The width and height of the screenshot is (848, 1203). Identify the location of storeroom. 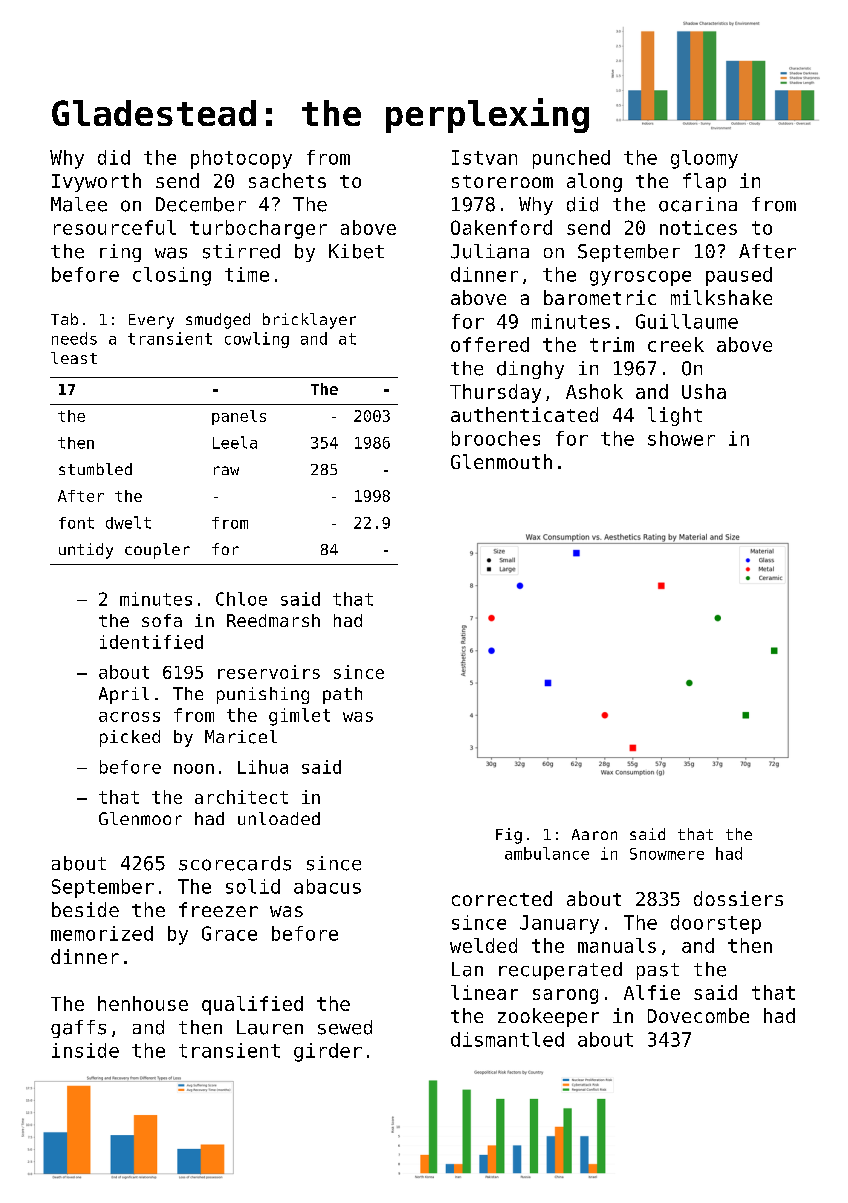
(502, 181).
